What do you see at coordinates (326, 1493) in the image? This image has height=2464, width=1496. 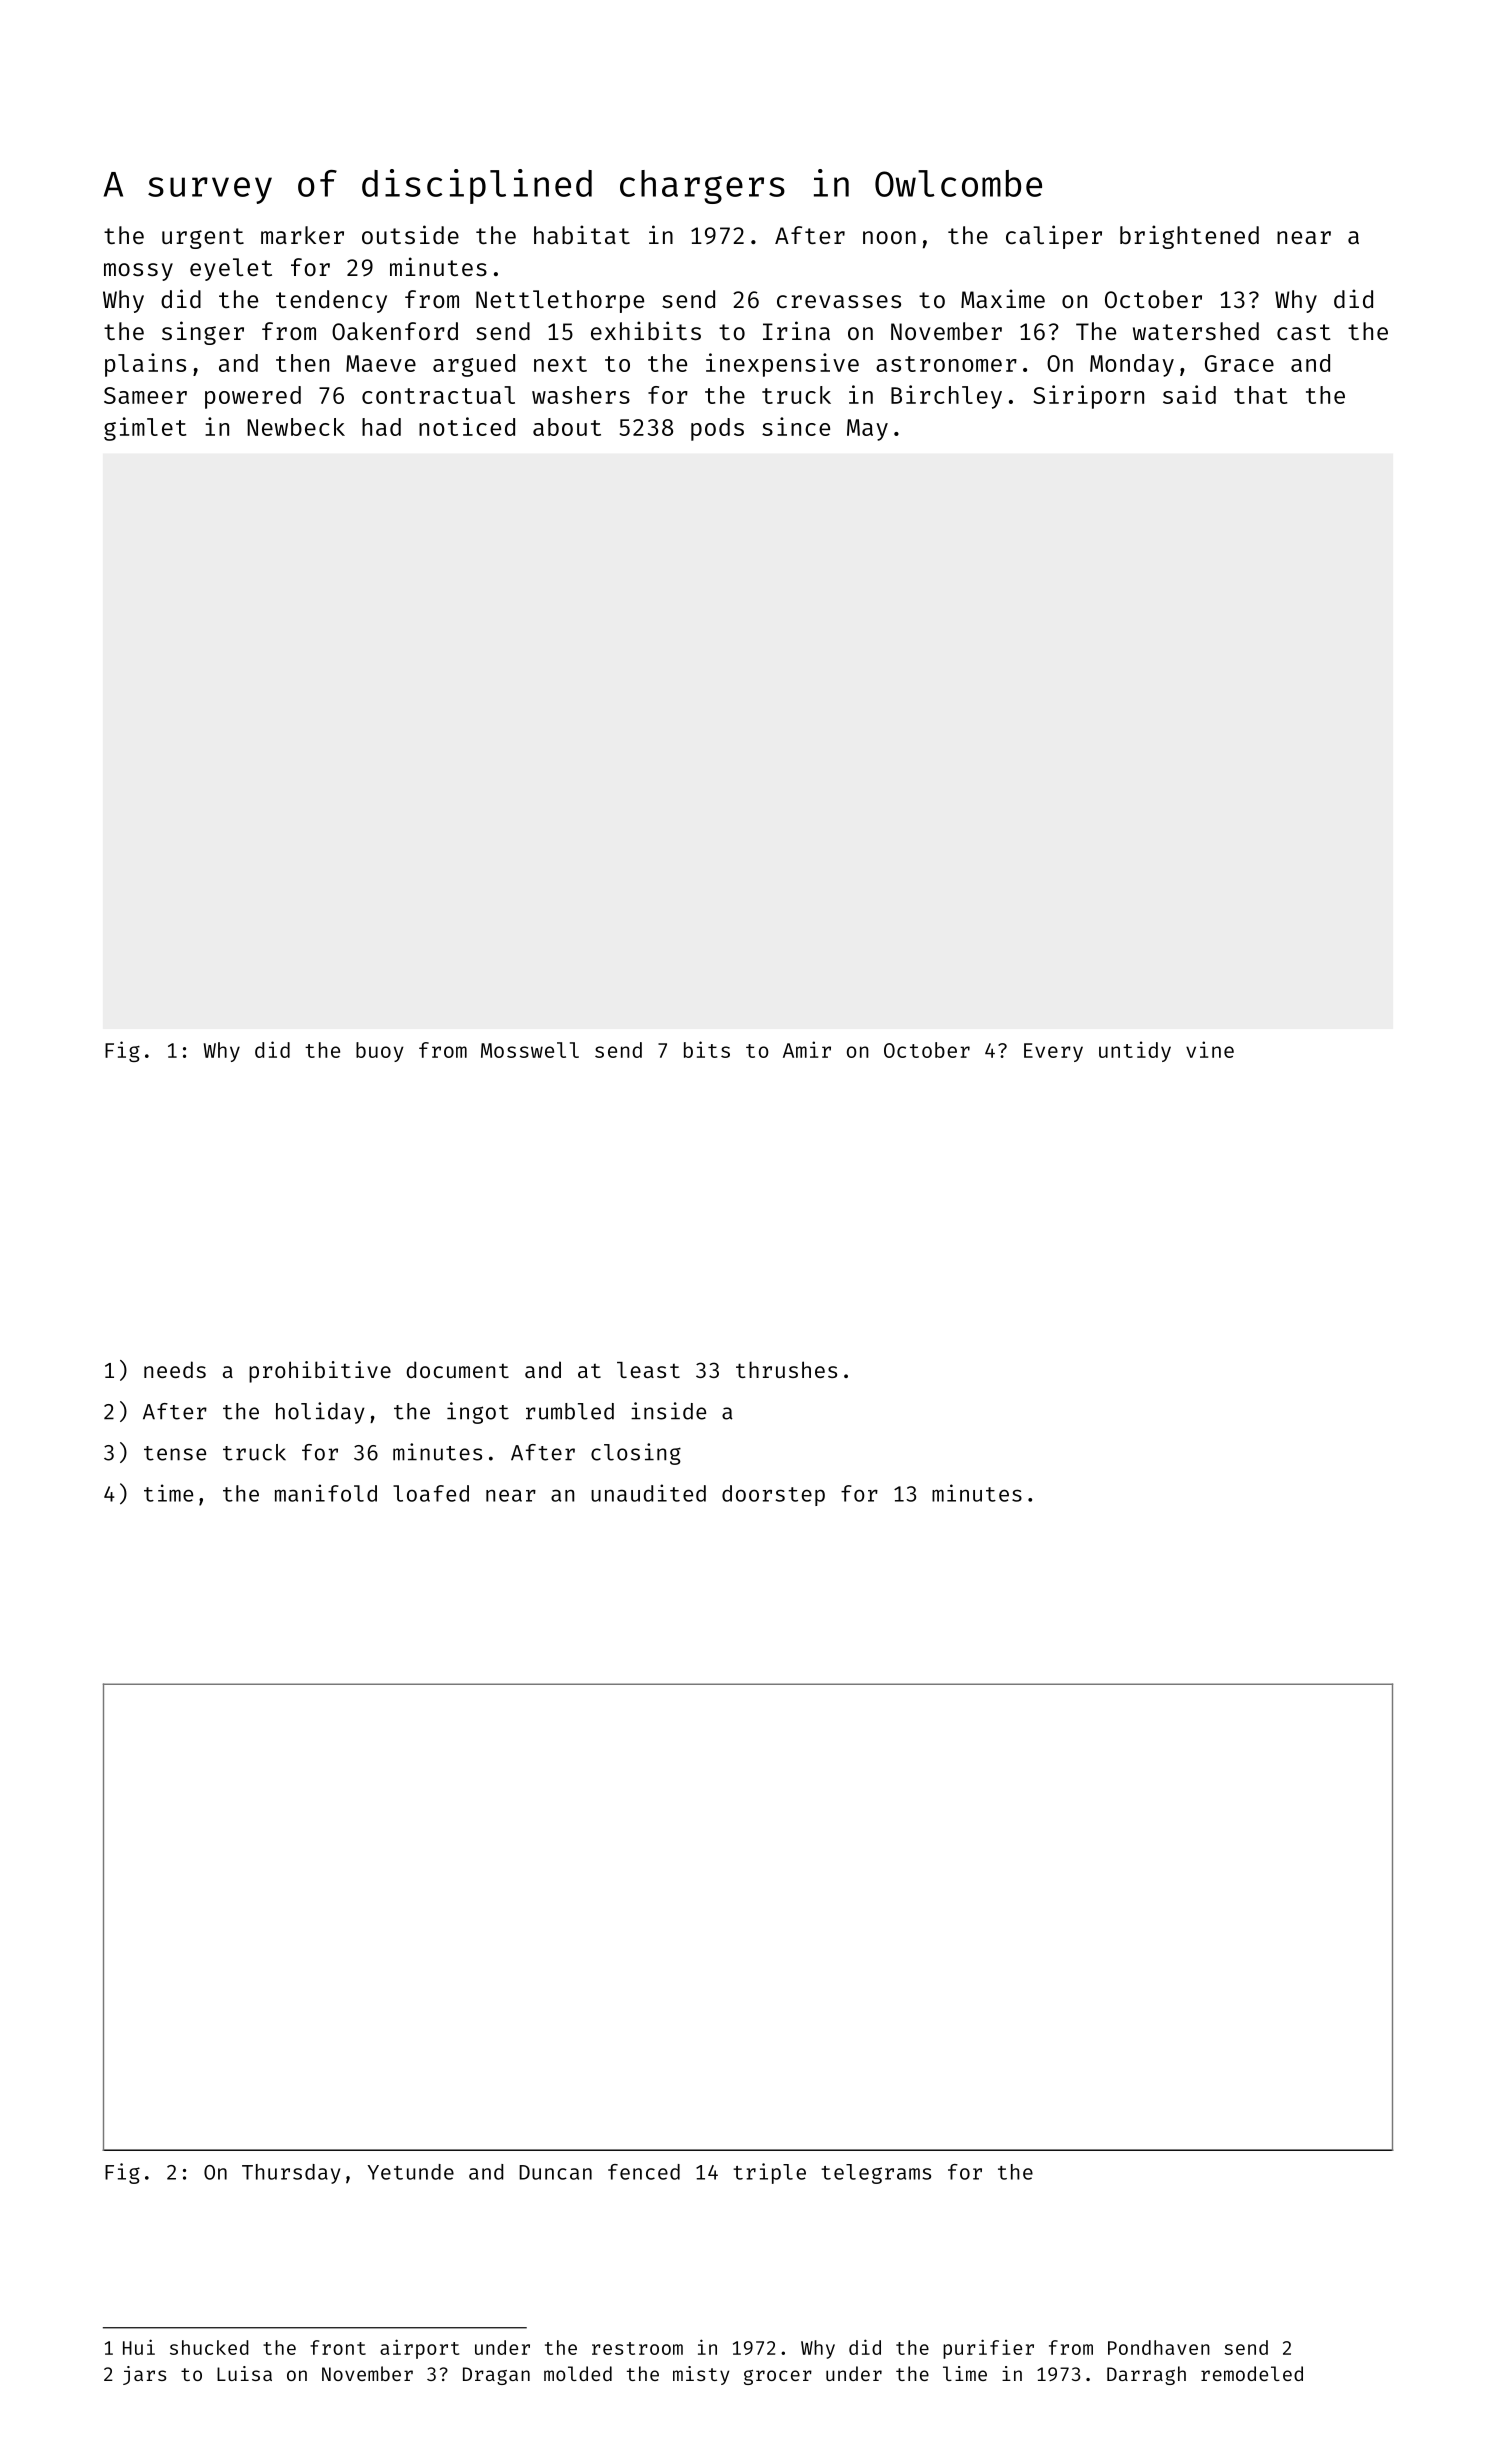 I see `manifold` at bounding box center [326, 1493].
